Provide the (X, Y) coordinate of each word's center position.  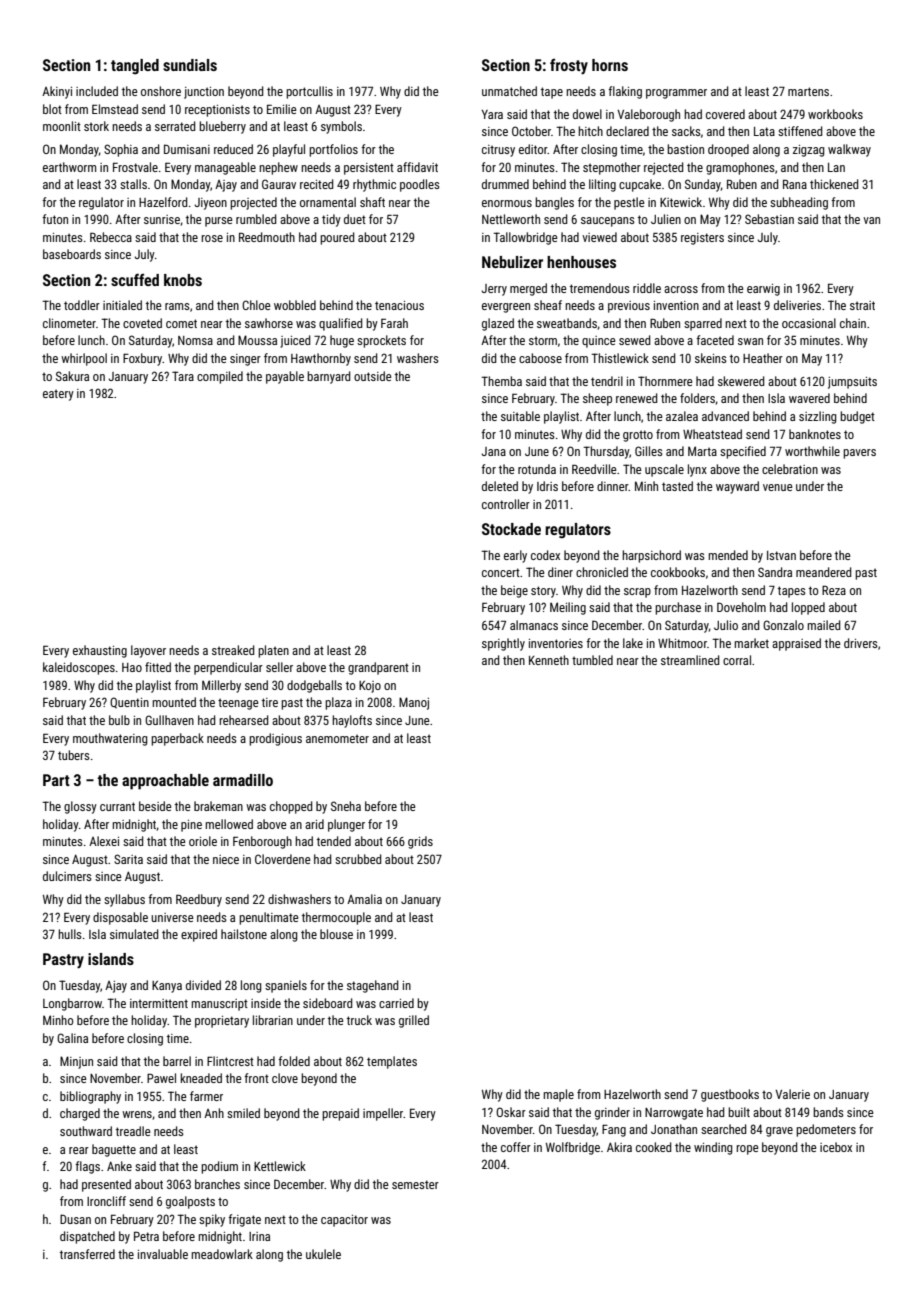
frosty (569, 66)
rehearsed (244, 720)
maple (558, 1095)
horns (610, 65)
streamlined (690, 660)
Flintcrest (230, 1061)
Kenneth (549, 660)
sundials (190, 65)
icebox (836, 1147)
